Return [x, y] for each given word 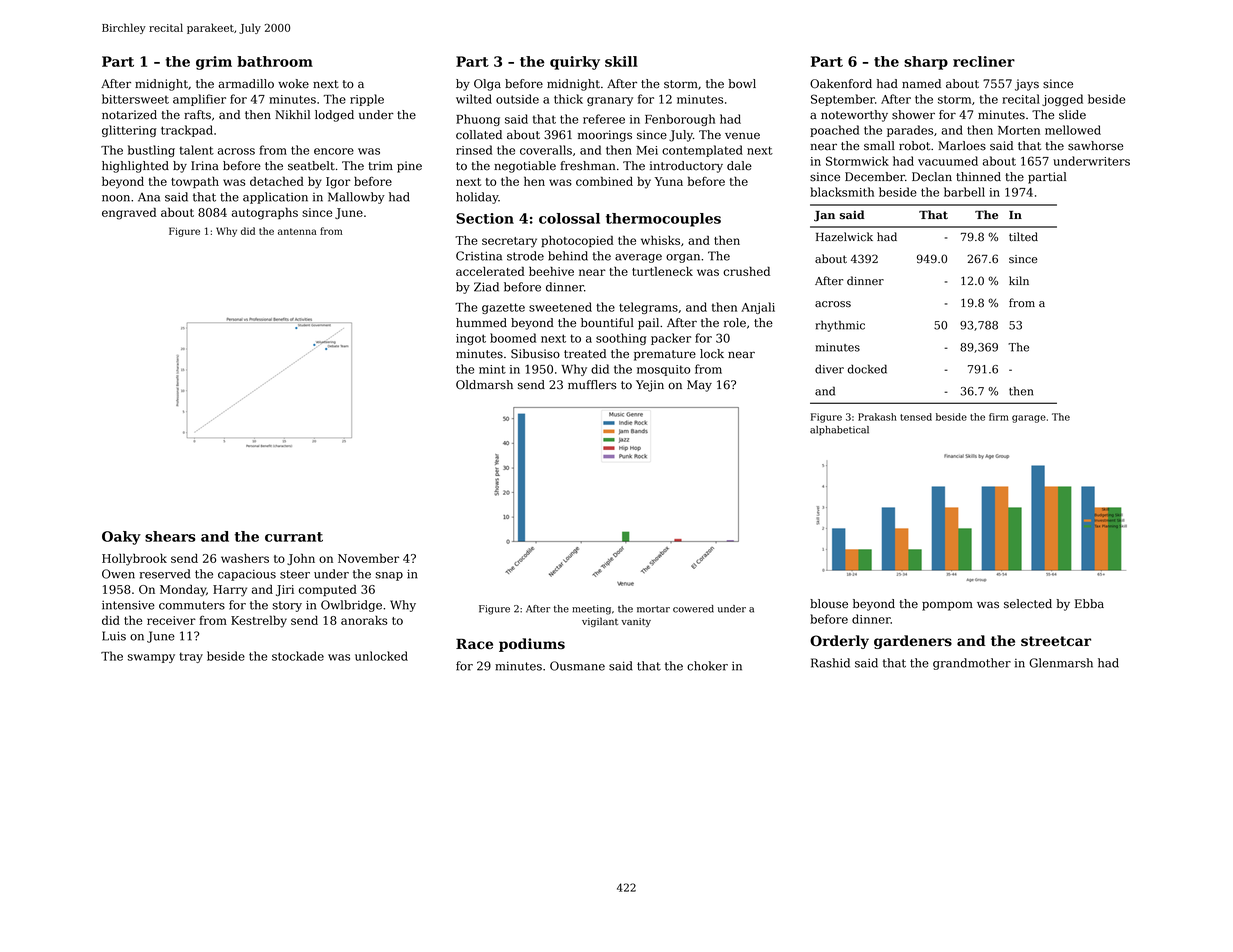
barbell [964, 192]
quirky [575, 63]
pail [648, 324]
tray [191, 657]
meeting [591, 610]
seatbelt [311, 166]
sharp [926, 63]
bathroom [275, 61]
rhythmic [840, 326]
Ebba [1089, 604]
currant [294, 537]
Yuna [669, 181]
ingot [471, 339]
